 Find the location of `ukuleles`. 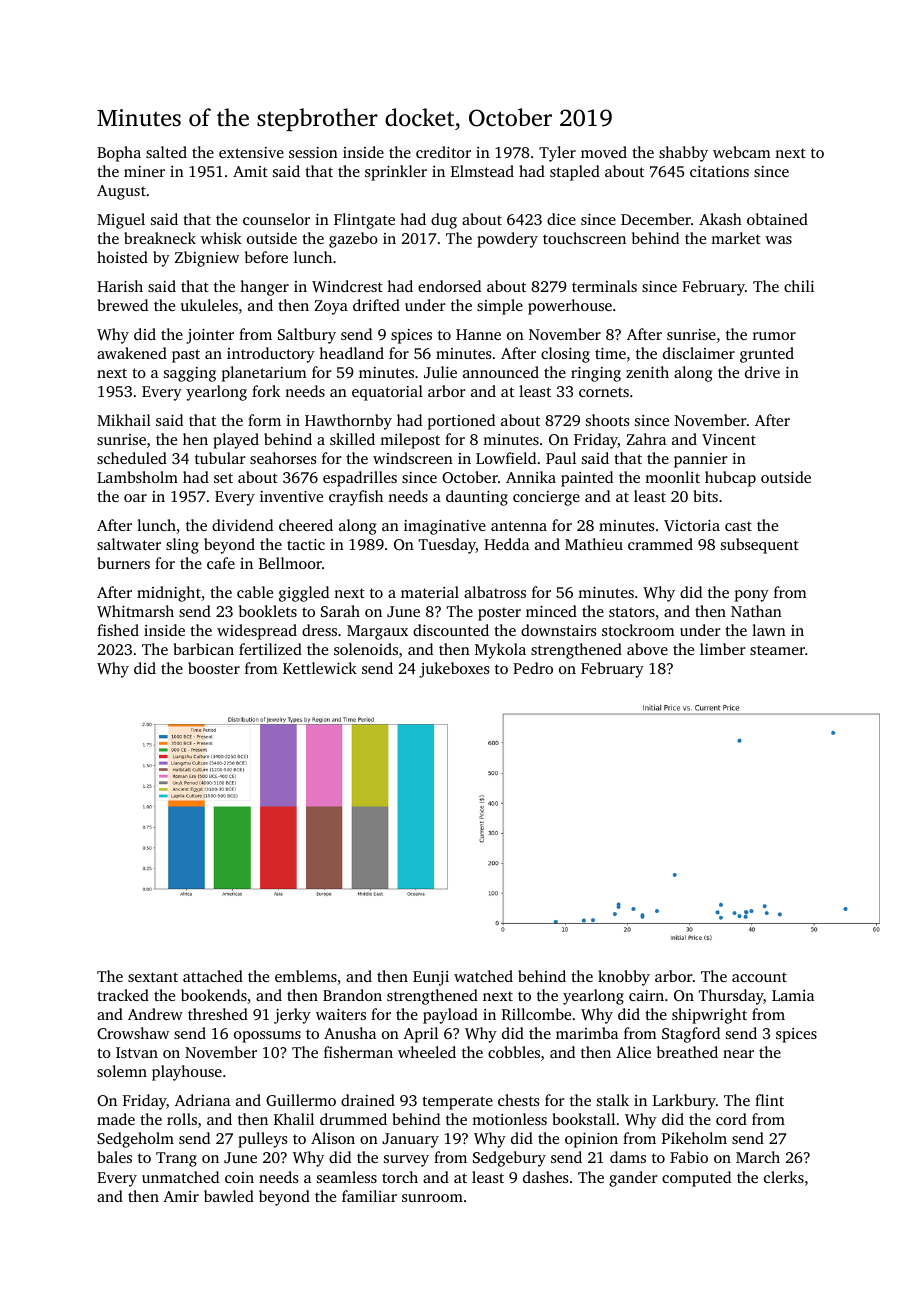

ukuleles is located at coordinates (209, 305).
